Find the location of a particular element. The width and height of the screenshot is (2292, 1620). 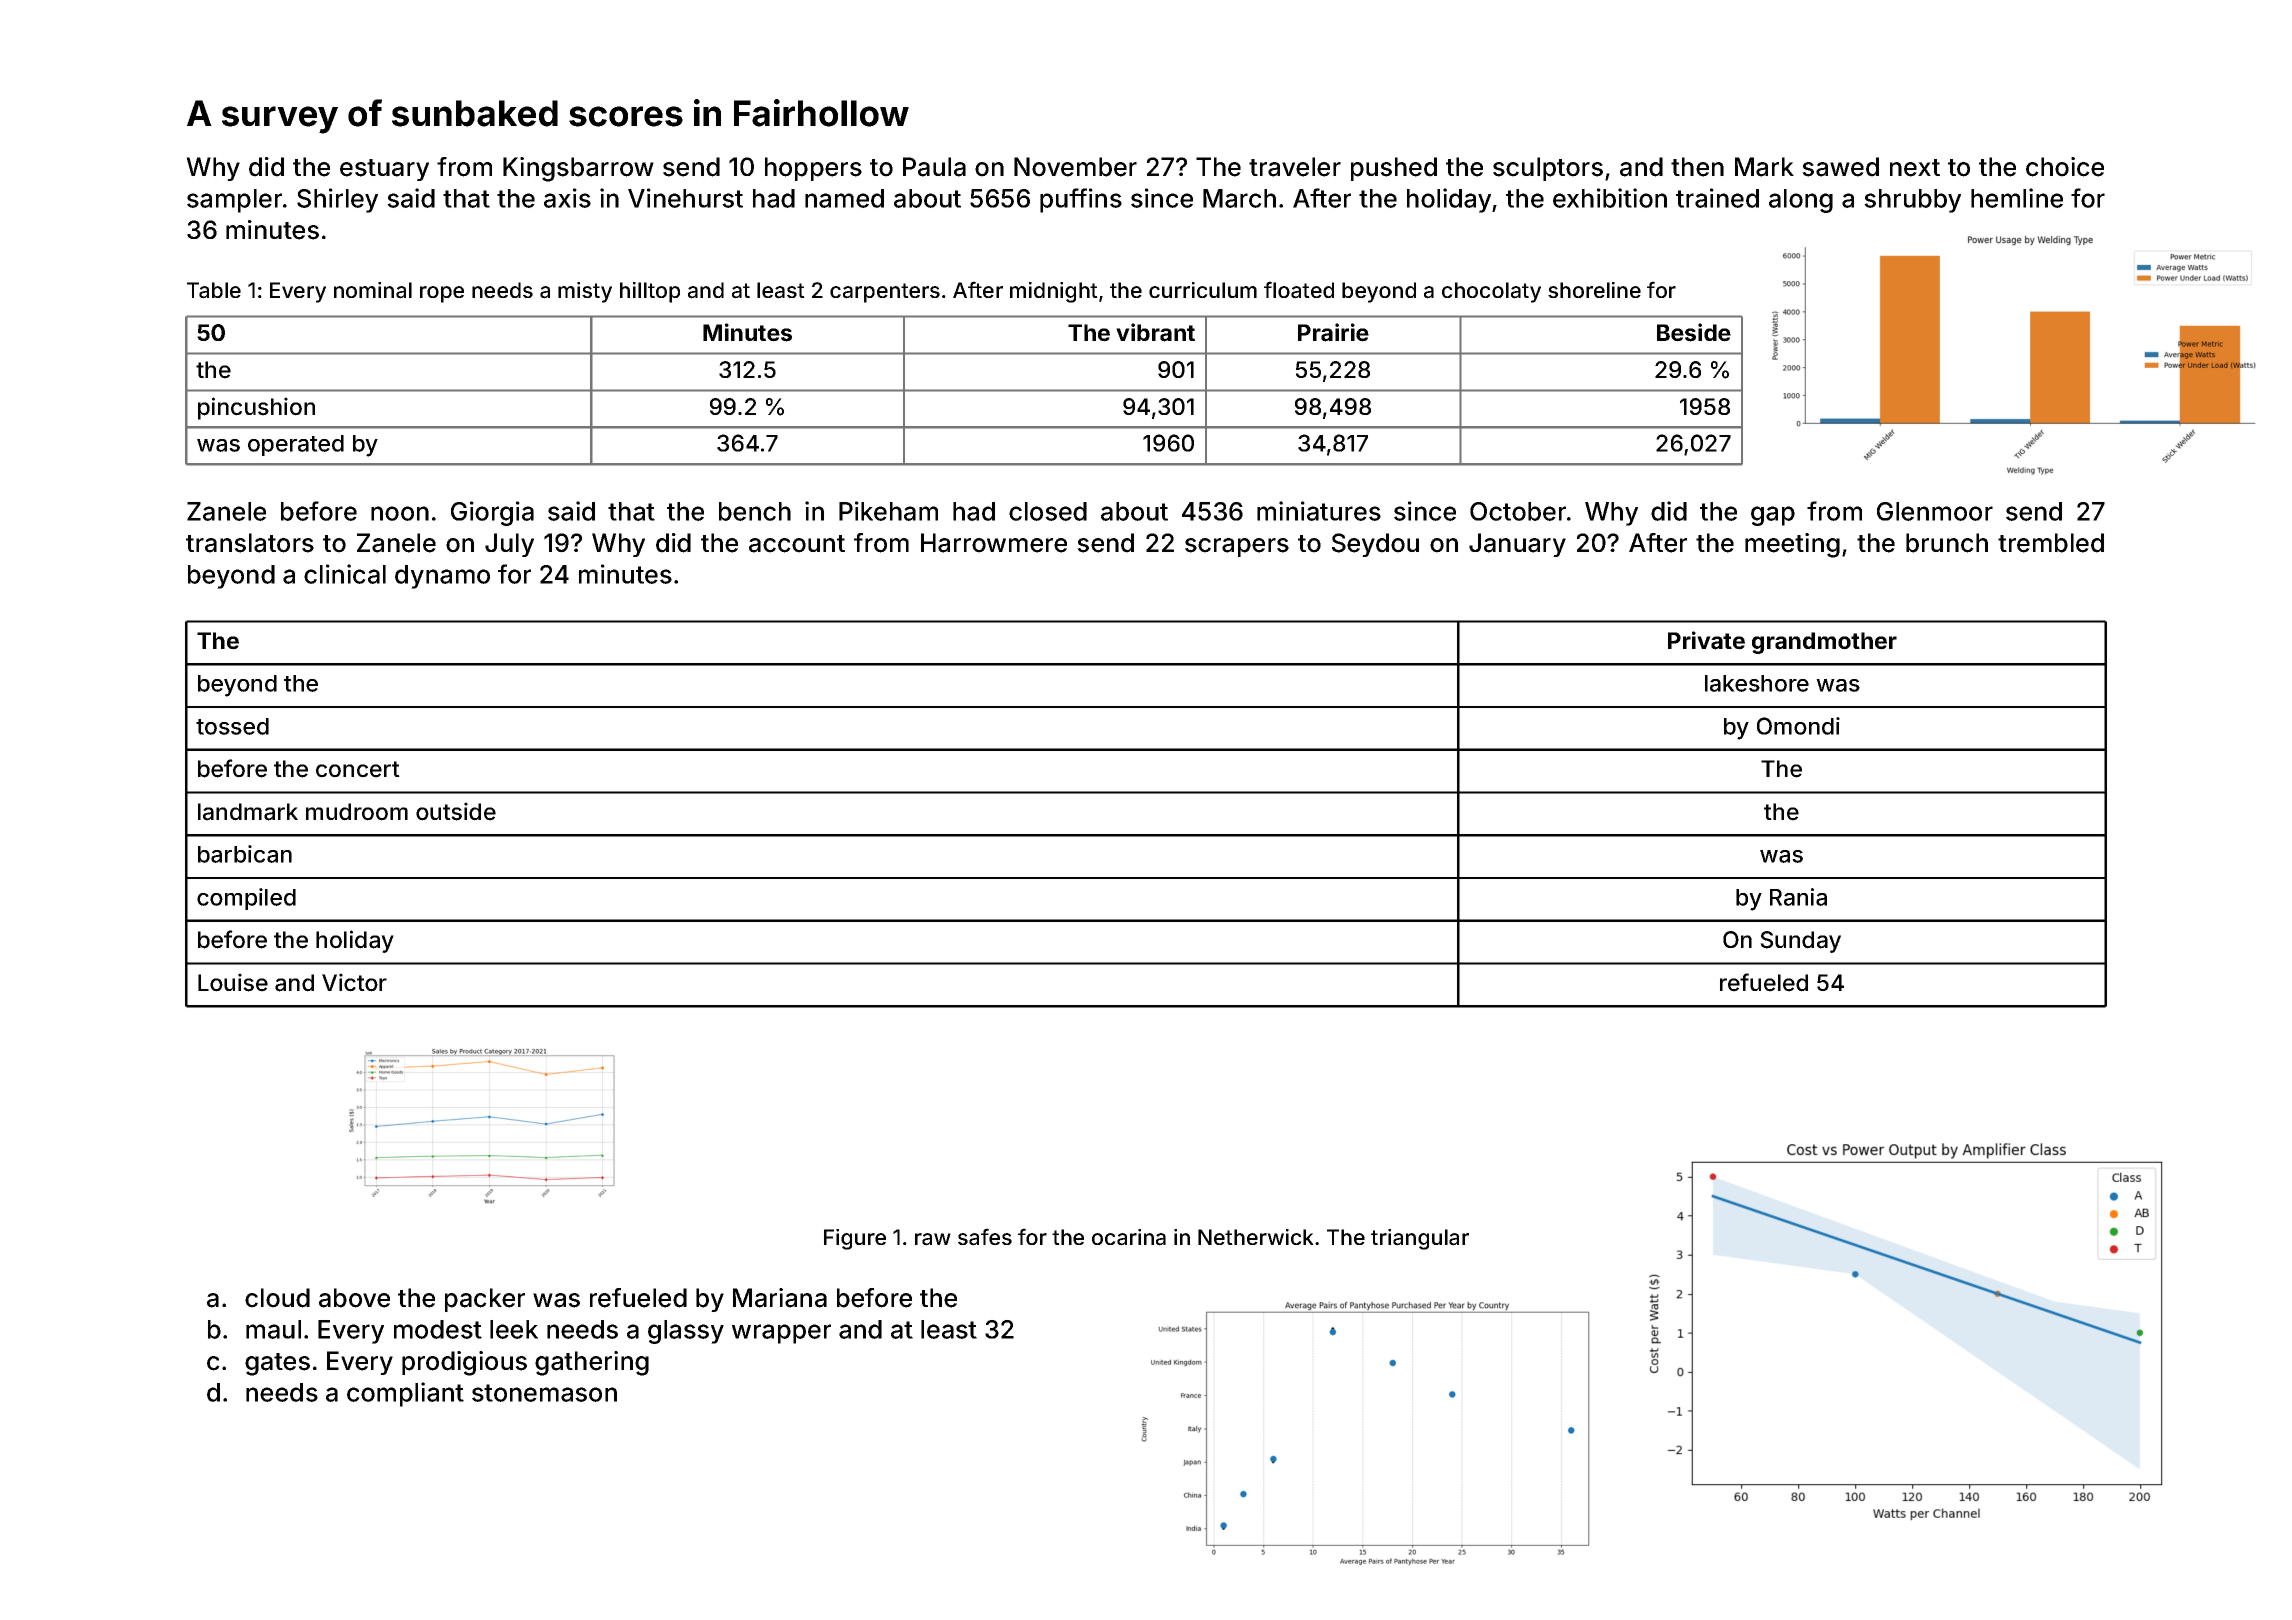

pushed is located at coordinates (1394, 169).
